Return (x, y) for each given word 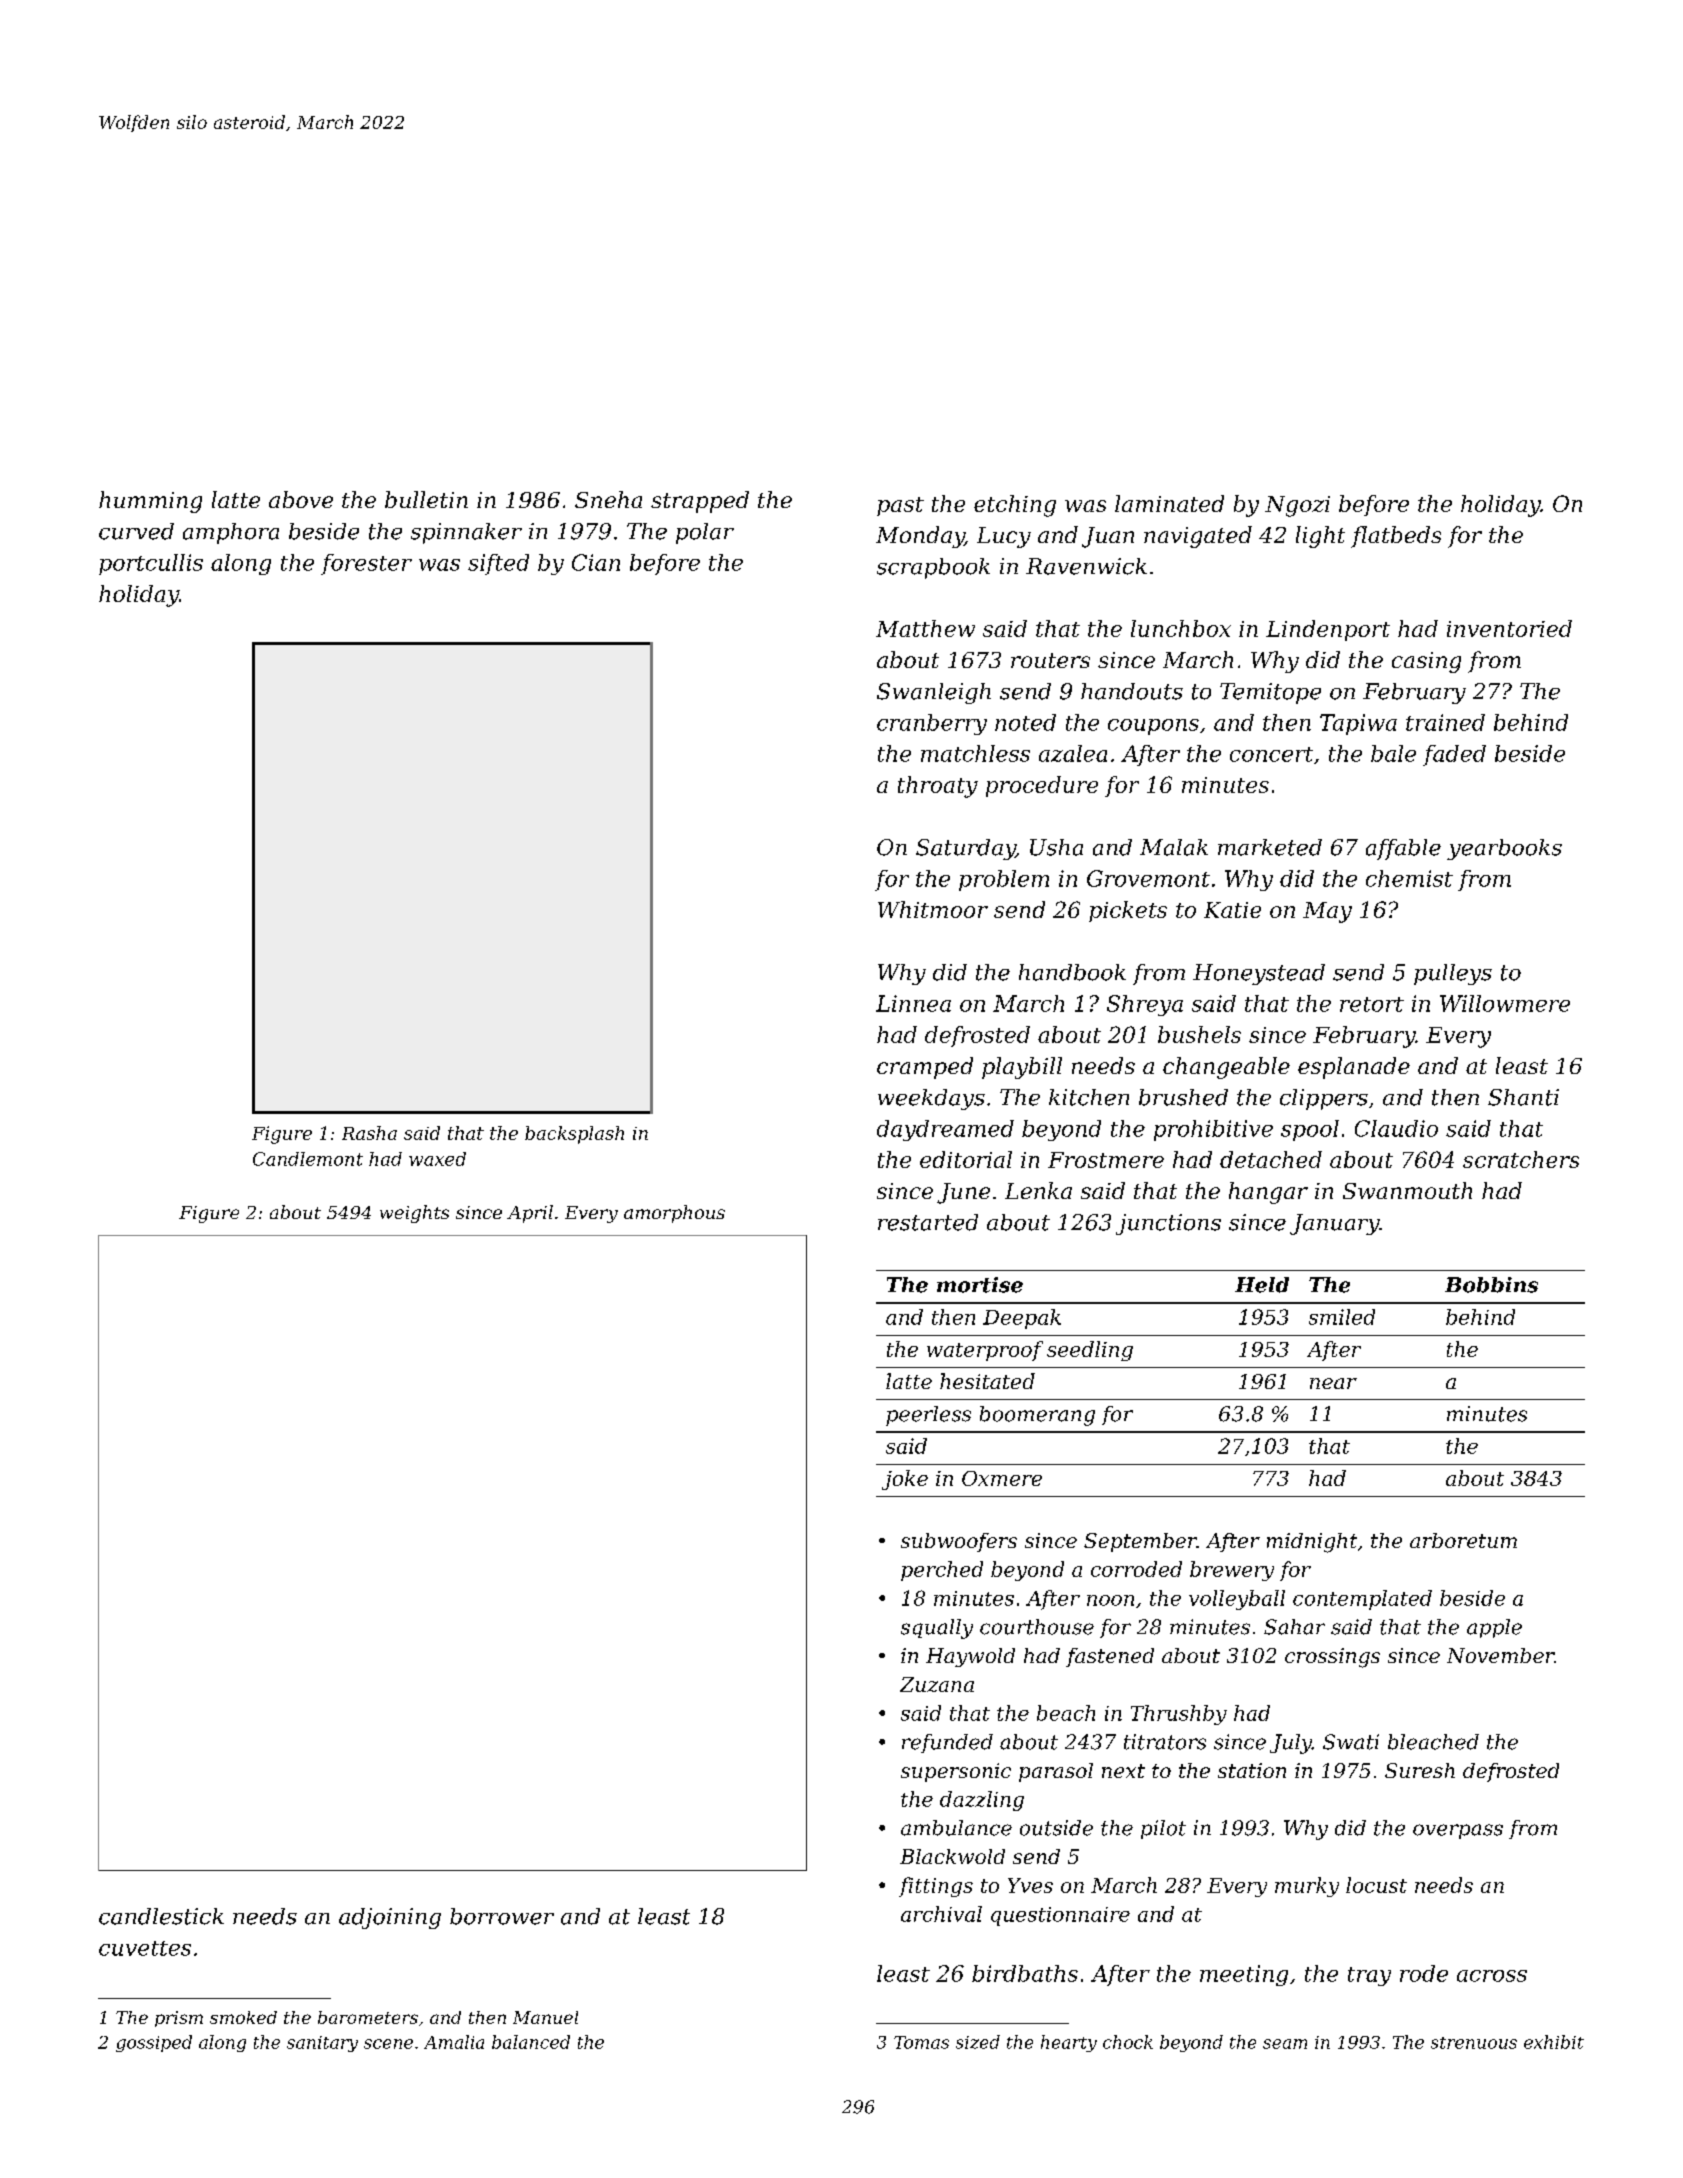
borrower (502, 1916)
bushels (1199, 1034)
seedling (1090, 1351)
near (1333, 1383)
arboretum (1463, 1540)
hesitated (987, 1381)
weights (414, 1214)
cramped (925, 1068)
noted (1025, 722)
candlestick (161, 1916)
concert (1271, 754)
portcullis (151, 564)
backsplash (574, 1135)
